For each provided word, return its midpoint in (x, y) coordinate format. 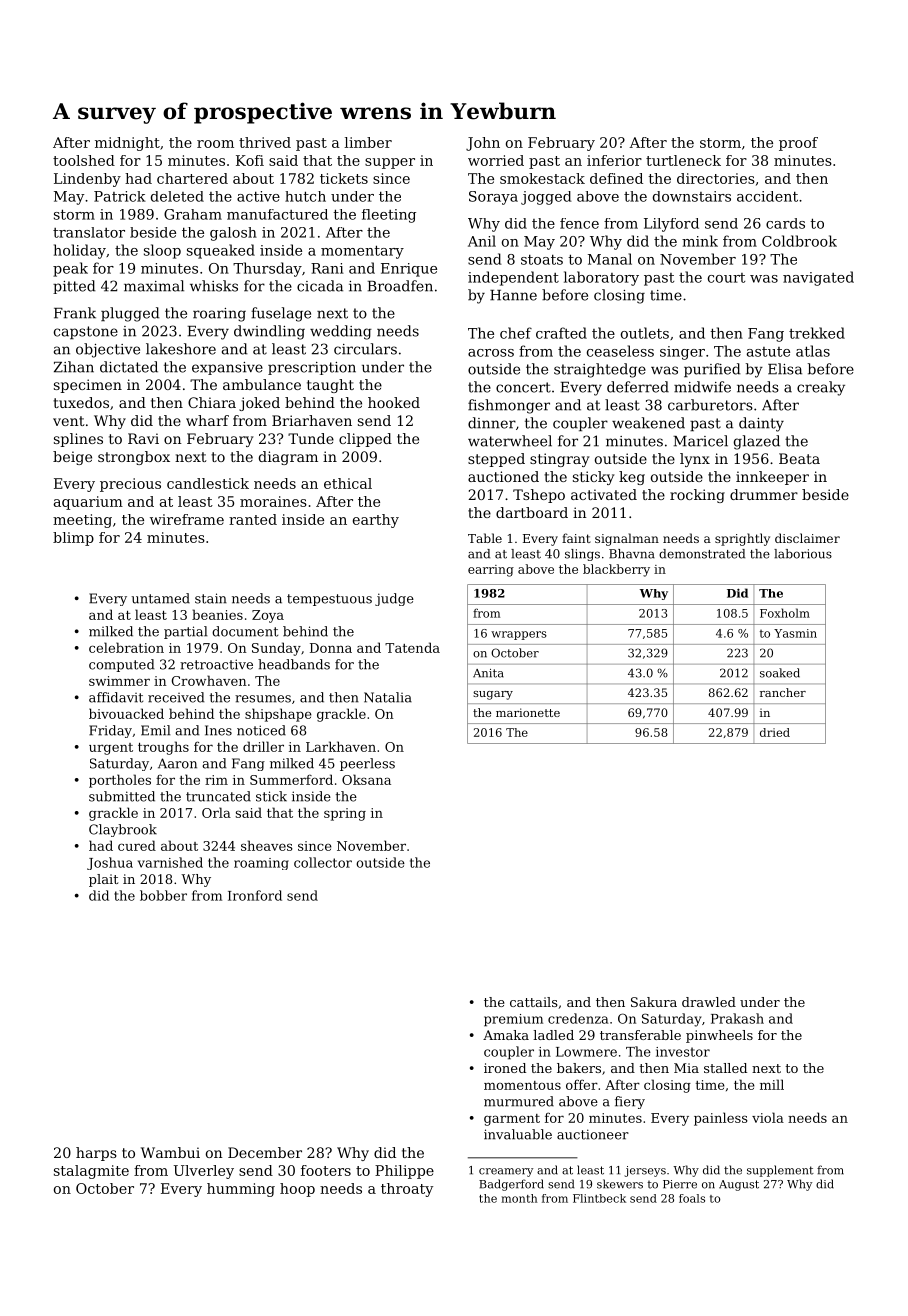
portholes (120, 781)
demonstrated (702, 554)
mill (772, 1084)
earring (491, 571)
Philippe (404, 1172)
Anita (488, 673)
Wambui (170, 1152)
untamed (161, 598)
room (215, 144)
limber (368, 142)
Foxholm (785, 613)
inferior (614, 160)
